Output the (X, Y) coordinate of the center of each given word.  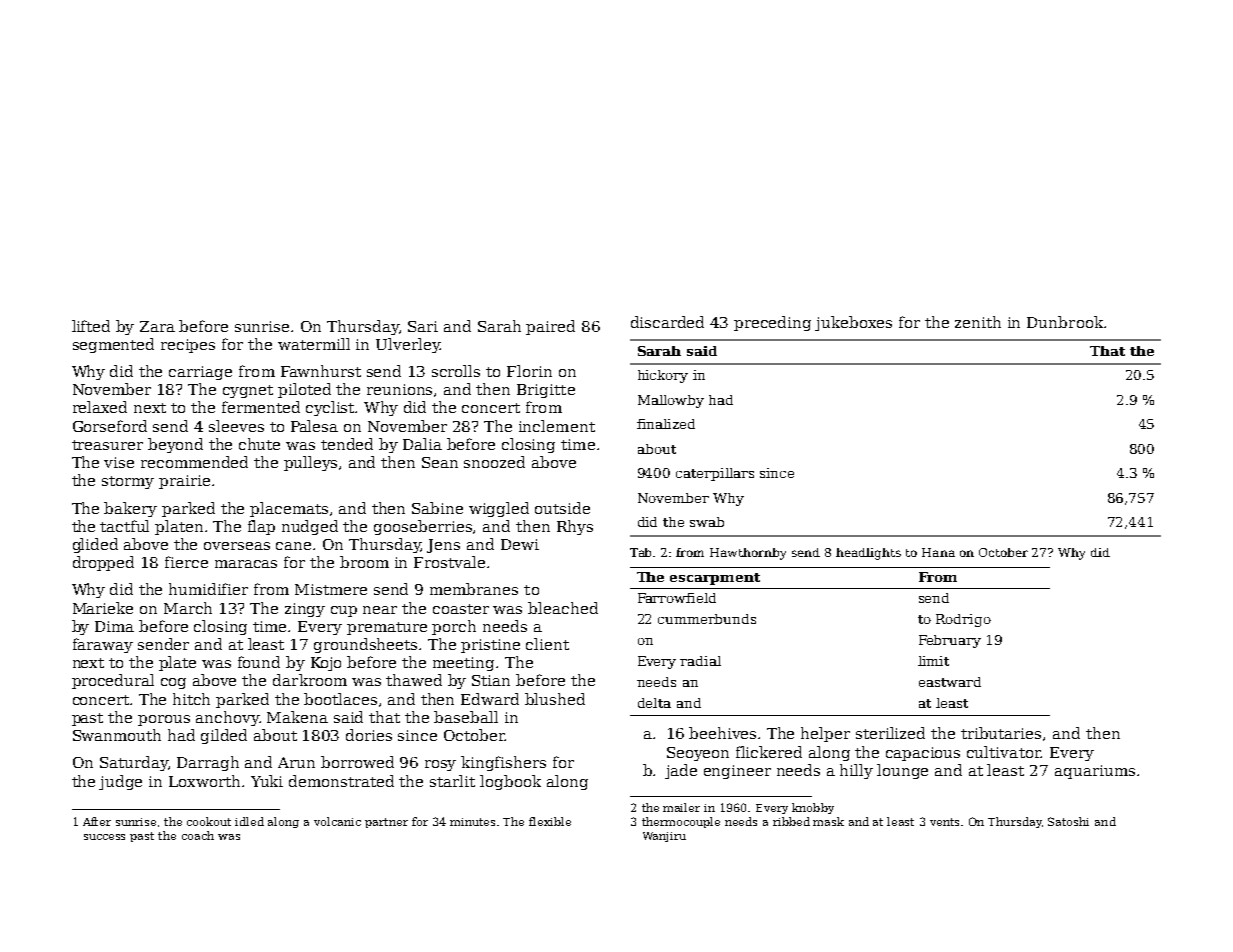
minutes (472, 822)
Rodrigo (963, 620)
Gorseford (110, 426)
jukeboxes (853, 323)
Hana (938, 552)
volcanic (337, 821)
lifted (91, 326)
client (547, 644)
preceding (772, 323)
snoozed (494, 462)
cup (344, 611)
